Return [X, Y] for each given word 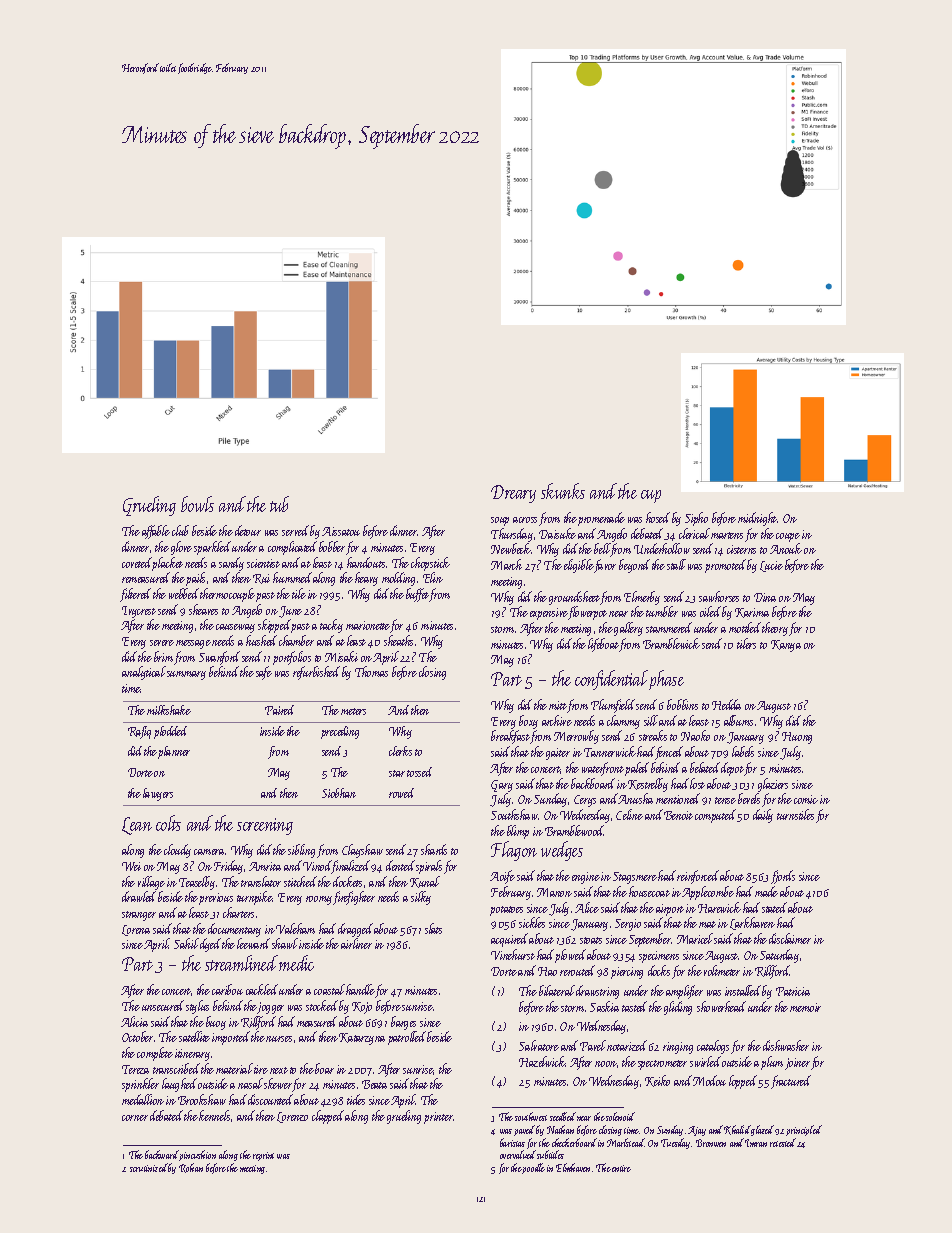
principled [804, 1130]
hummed [292, 577]
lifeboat [603, 645]
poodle [533, 1168]
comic [806, 799]
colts [168, 823]
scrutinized [149, 1167]
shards [434, 849]
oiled [710, 611]
